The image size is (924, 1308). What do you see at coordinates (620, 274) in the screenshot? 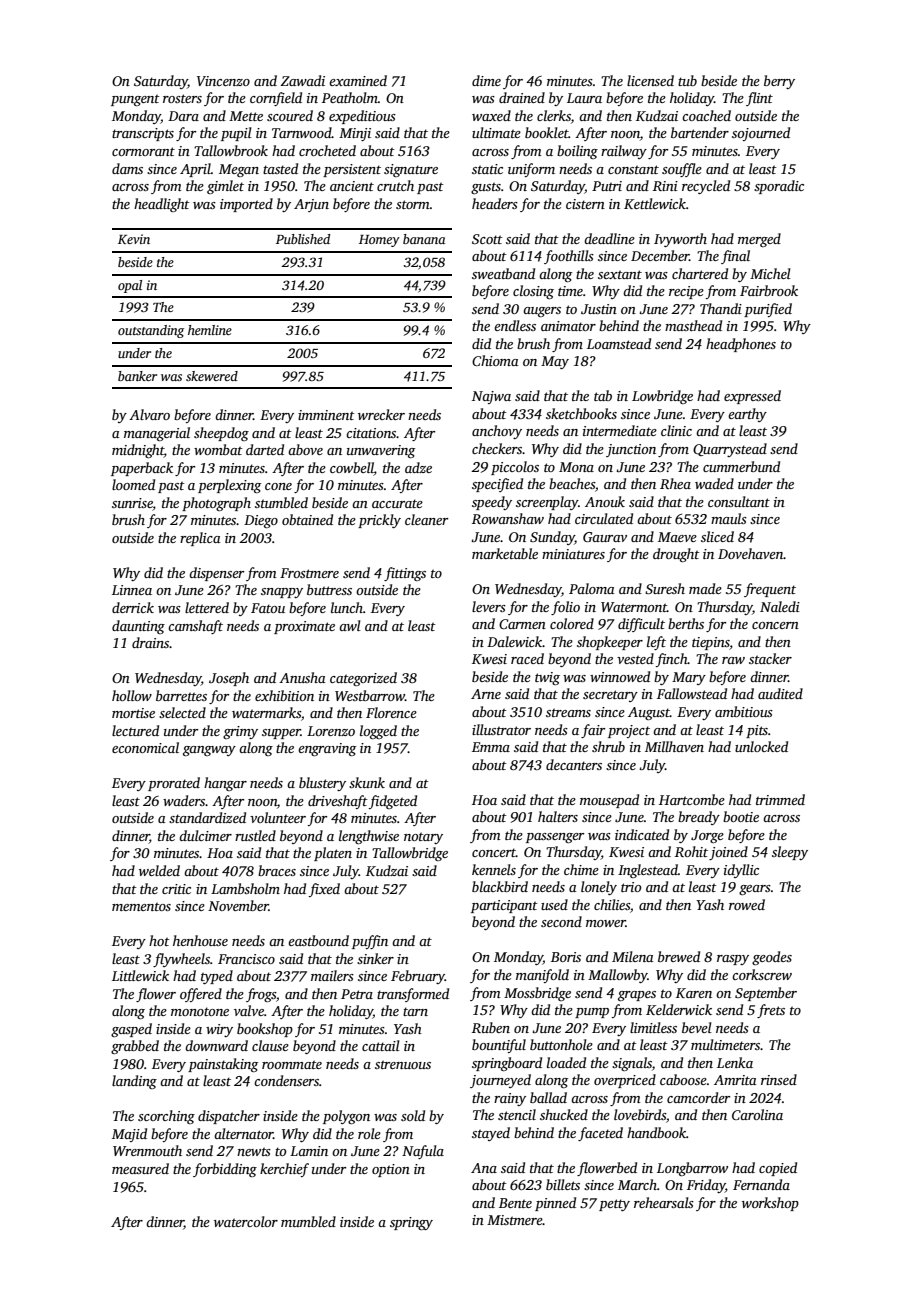
I see `sextant` at bounding box center [620, 274].
